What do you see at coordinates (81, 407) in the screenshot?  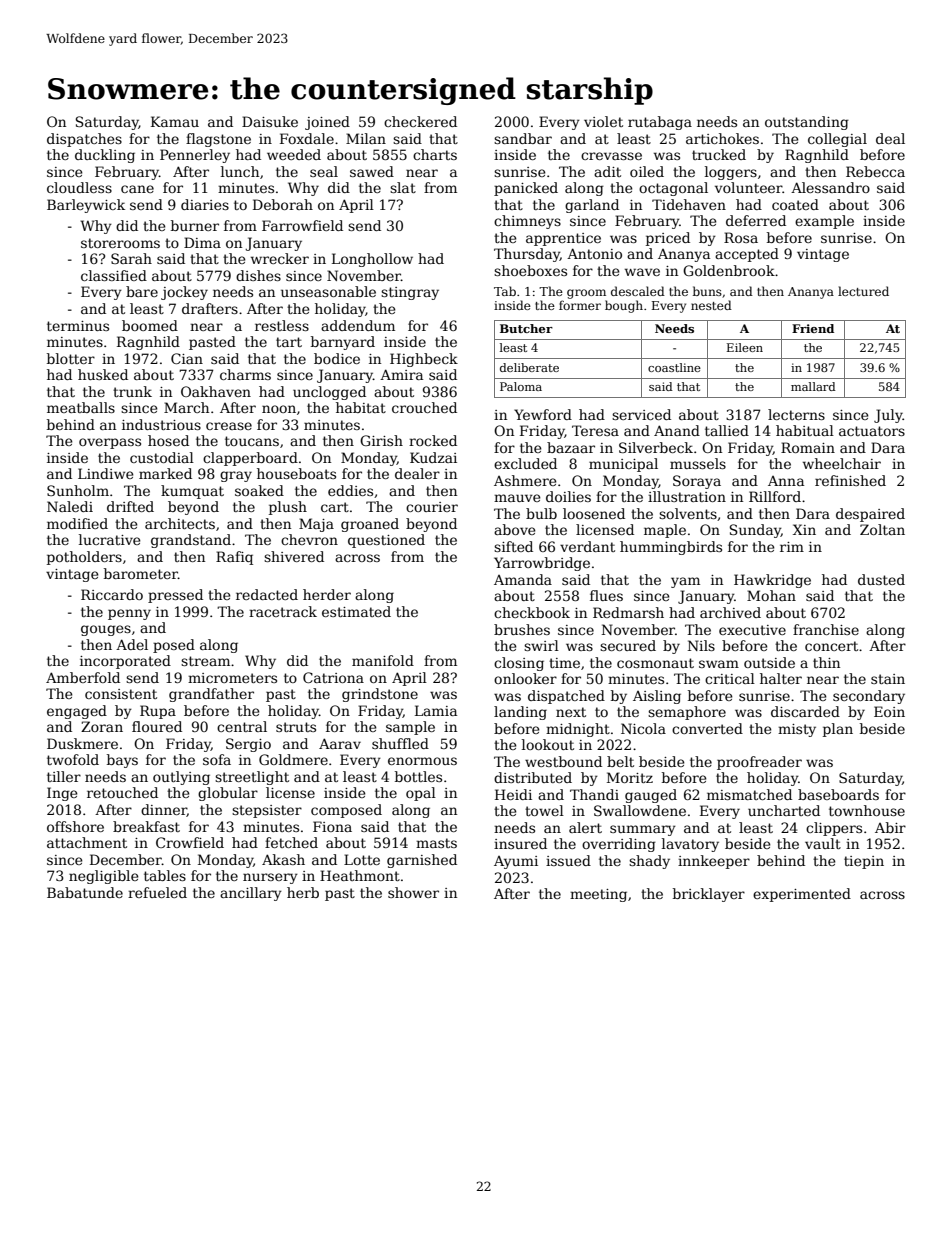 I see `meatballs` at bounding box center [81, 407].
